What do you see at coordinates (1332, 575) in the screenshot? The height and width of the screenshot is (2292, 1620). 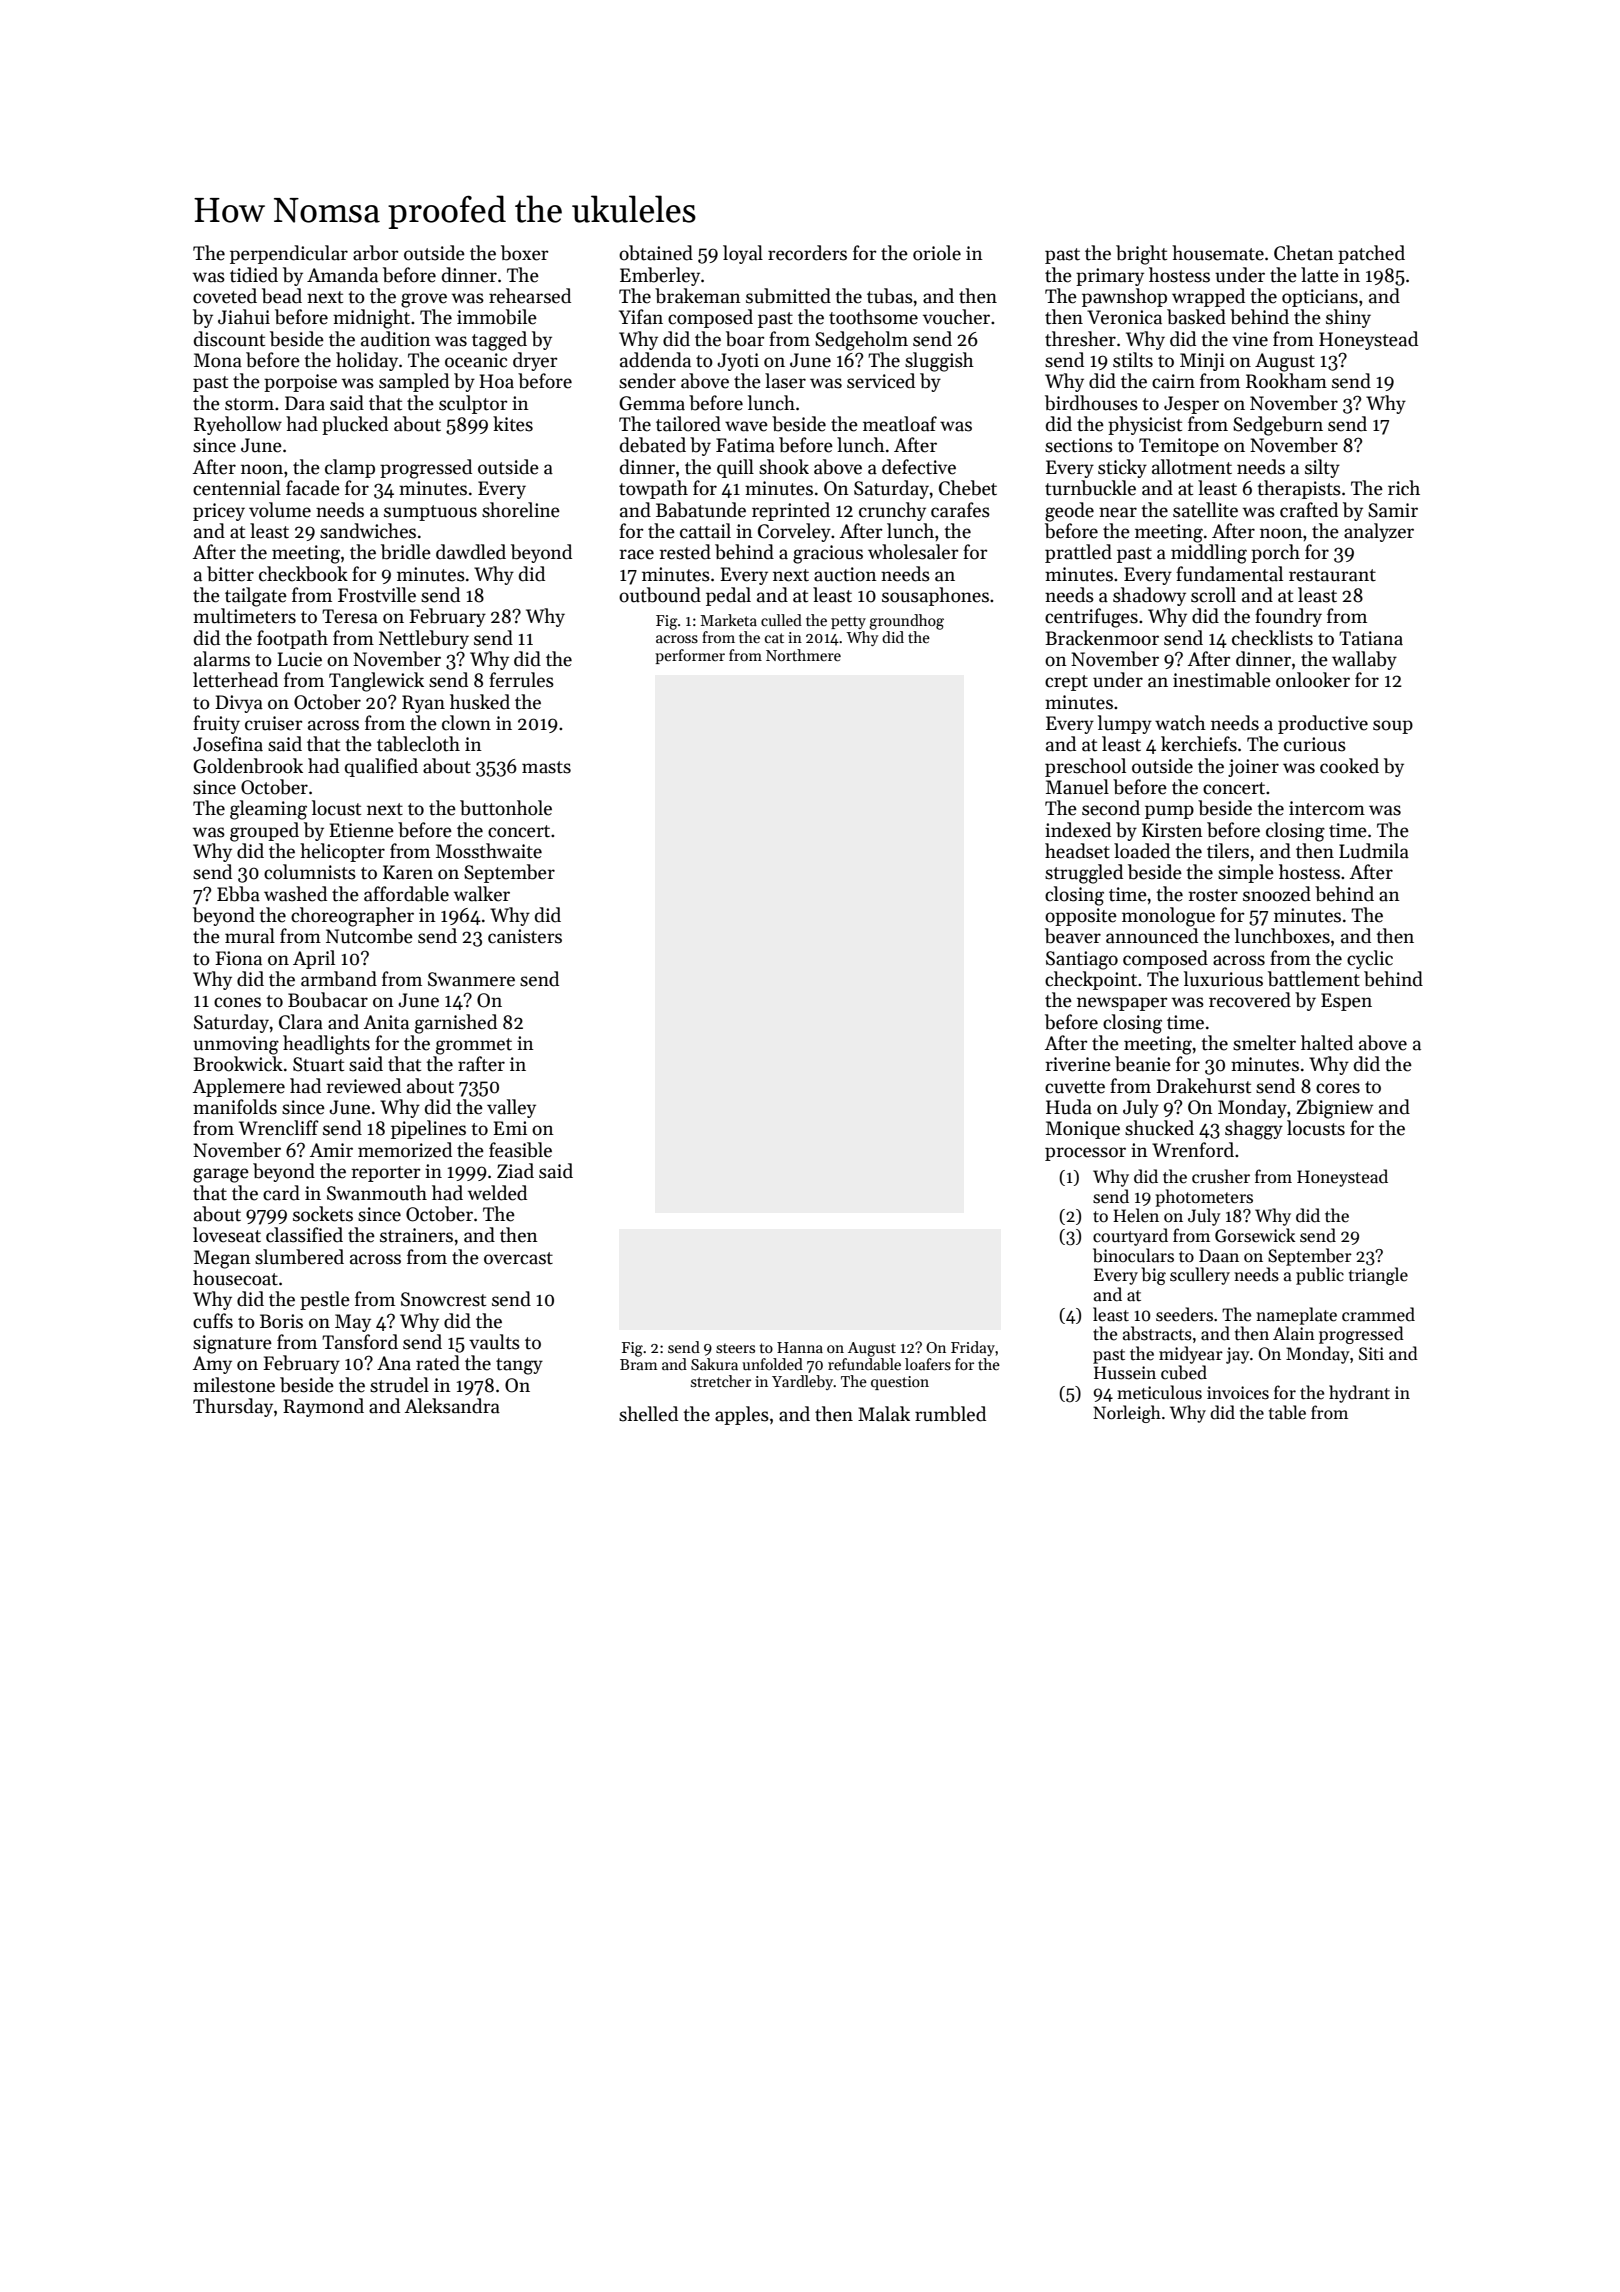 I see `restaurant` at bounding box center [1332, 575].
